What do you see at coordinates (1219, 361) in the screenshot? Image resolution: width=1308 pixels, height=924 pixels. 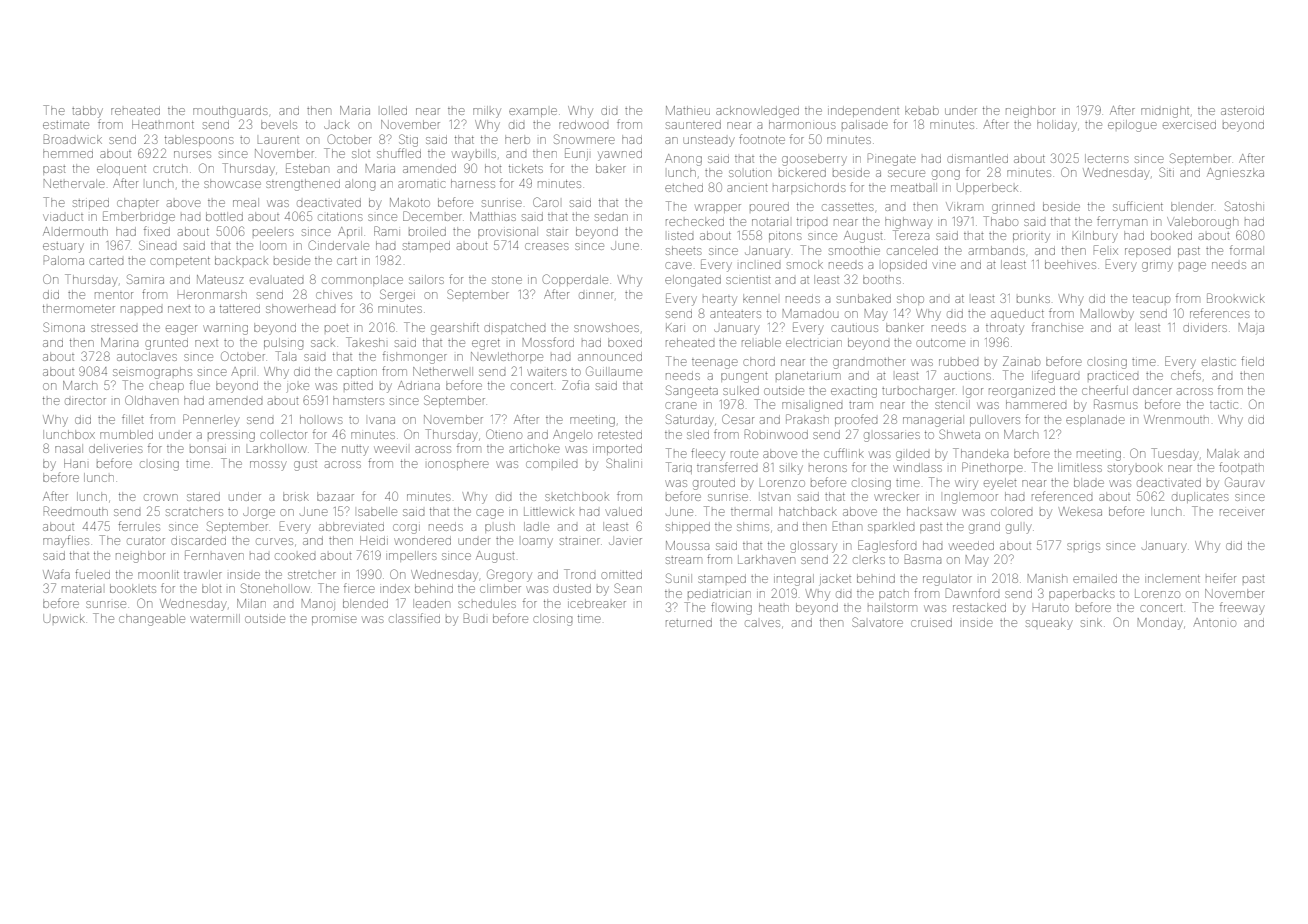 I see `elastic` at bounding box center [1219, 361].
